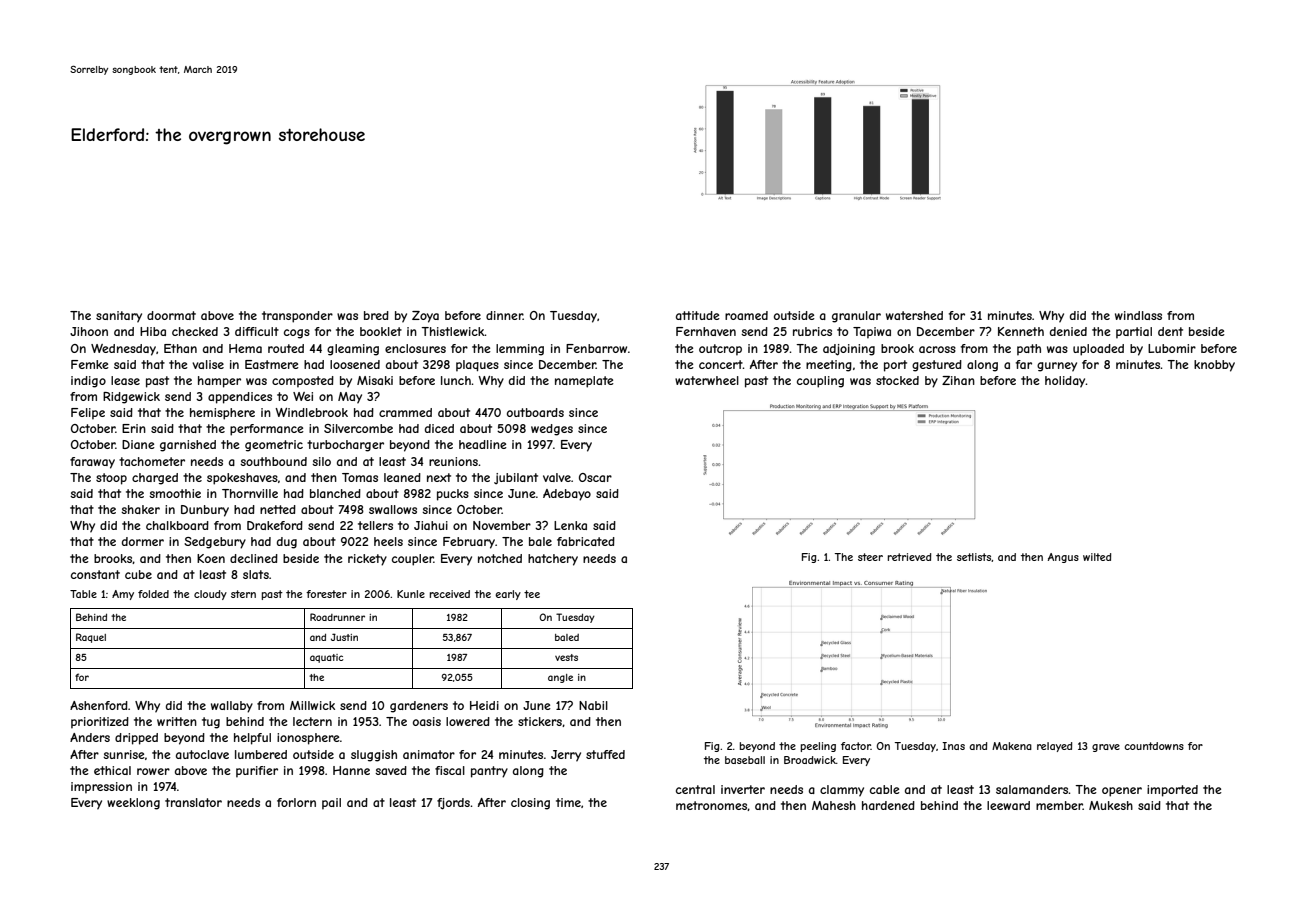 The width and height of the page is (1308, 924). What do you see at coordinates (1111, 805) in the page?
I see `Mukesh` at bounding box center [1111, 805].
